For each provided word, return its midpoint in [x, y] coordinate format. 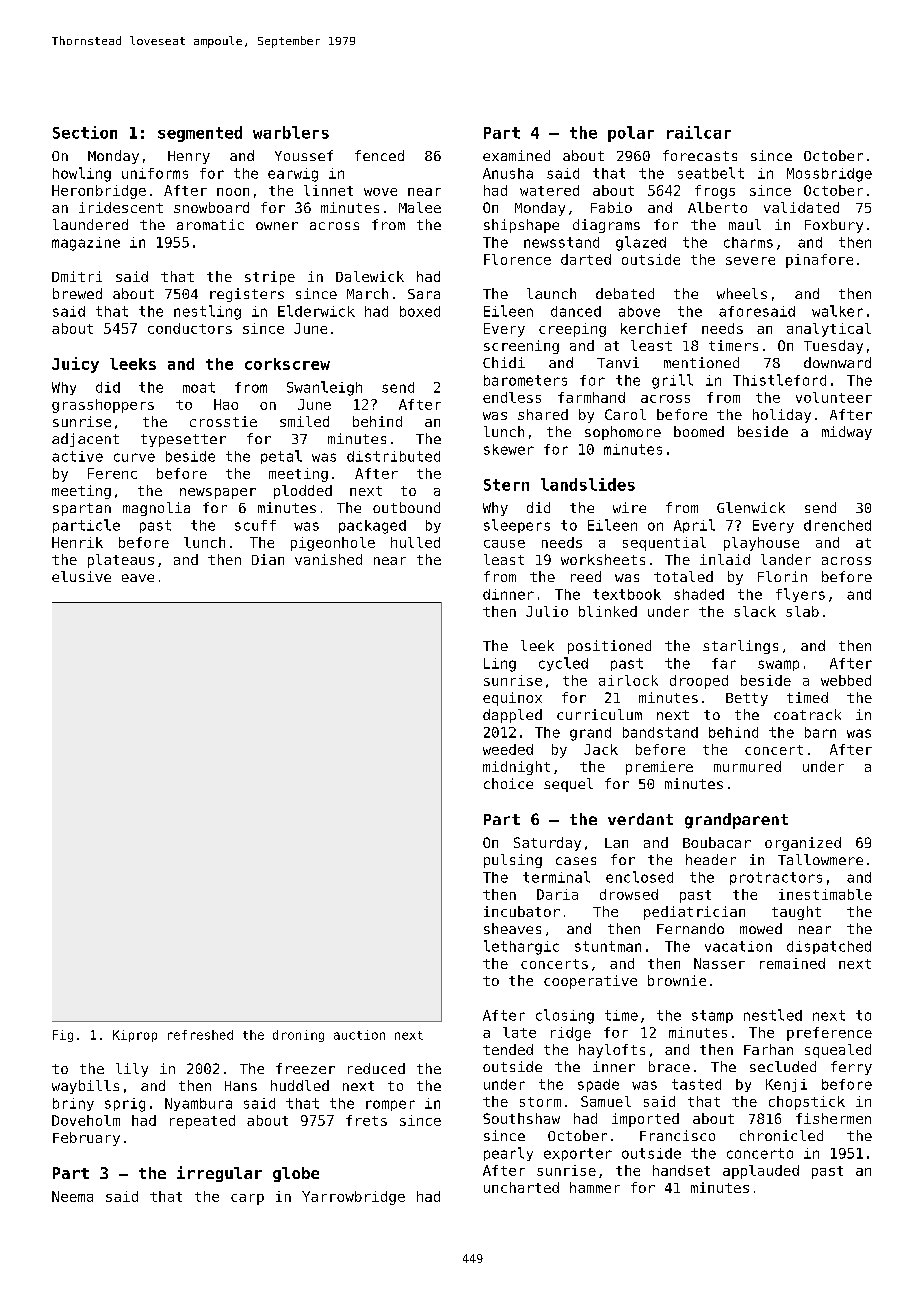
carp [247, 1199]
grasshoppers [103, 406]
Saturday [547, 844]
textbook [627, 594]
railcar [699, 132]
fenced [379, 155]
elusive [81, 576]
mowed [761, 928]
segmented [200, 134]
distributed [393, 456]
